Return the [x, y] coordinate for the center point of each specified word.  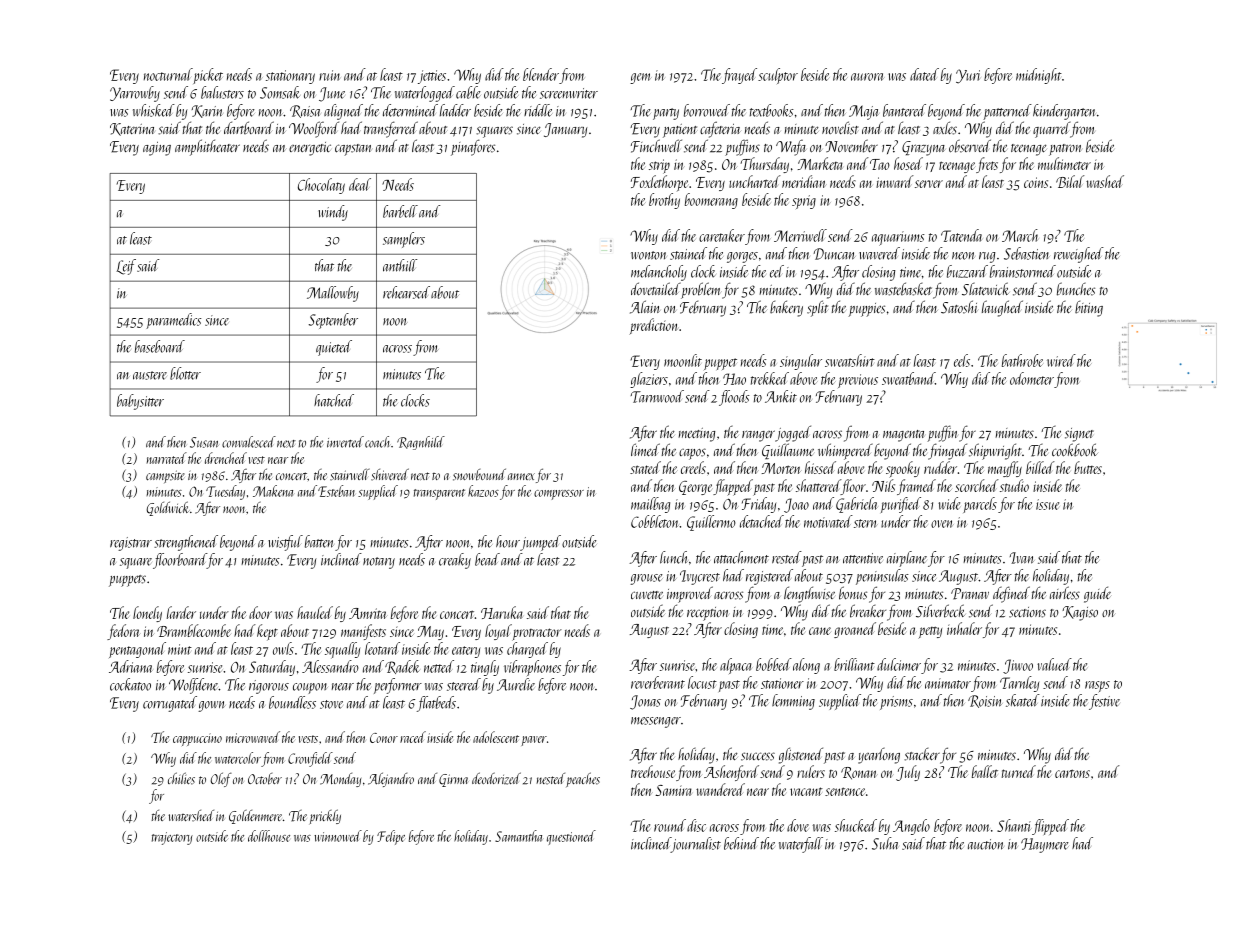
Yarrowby [135, 94]
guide [1097, 594]
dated [924, 74]
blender [541, 74]
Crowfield [310, 759]
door [260, 612]
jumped [540, 543]
